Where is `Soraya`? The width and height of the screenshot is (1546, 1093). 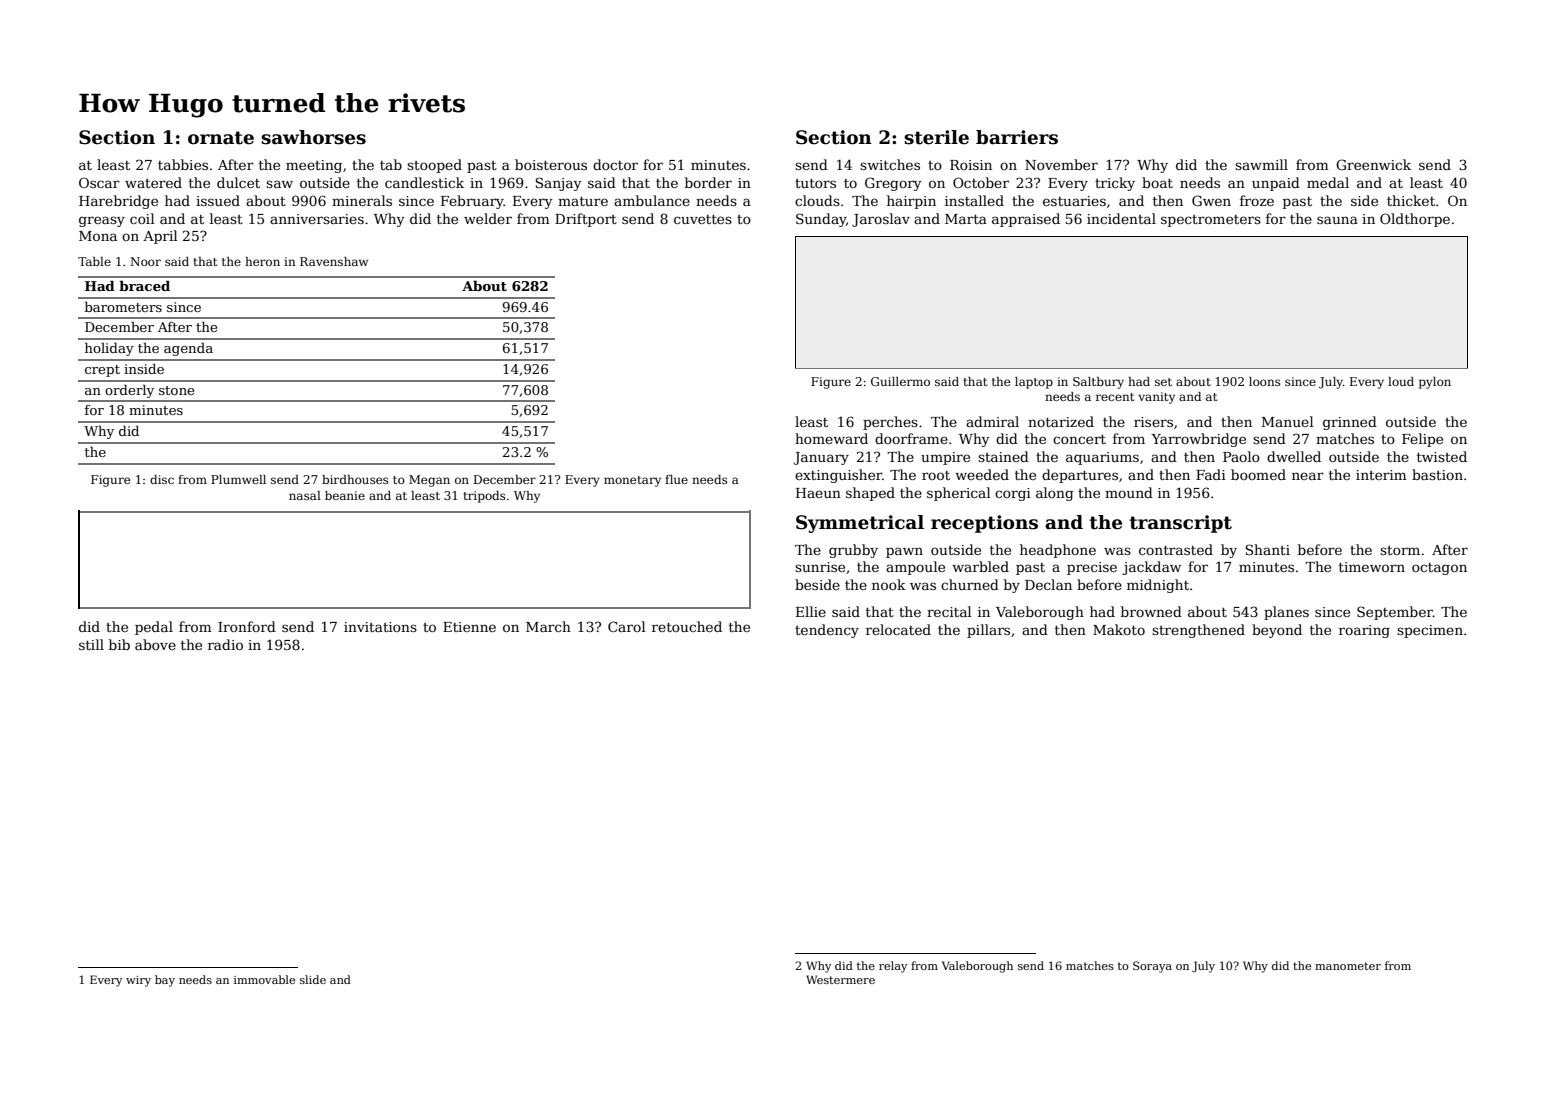
Soraya is located at coordinates (1152, 967).
